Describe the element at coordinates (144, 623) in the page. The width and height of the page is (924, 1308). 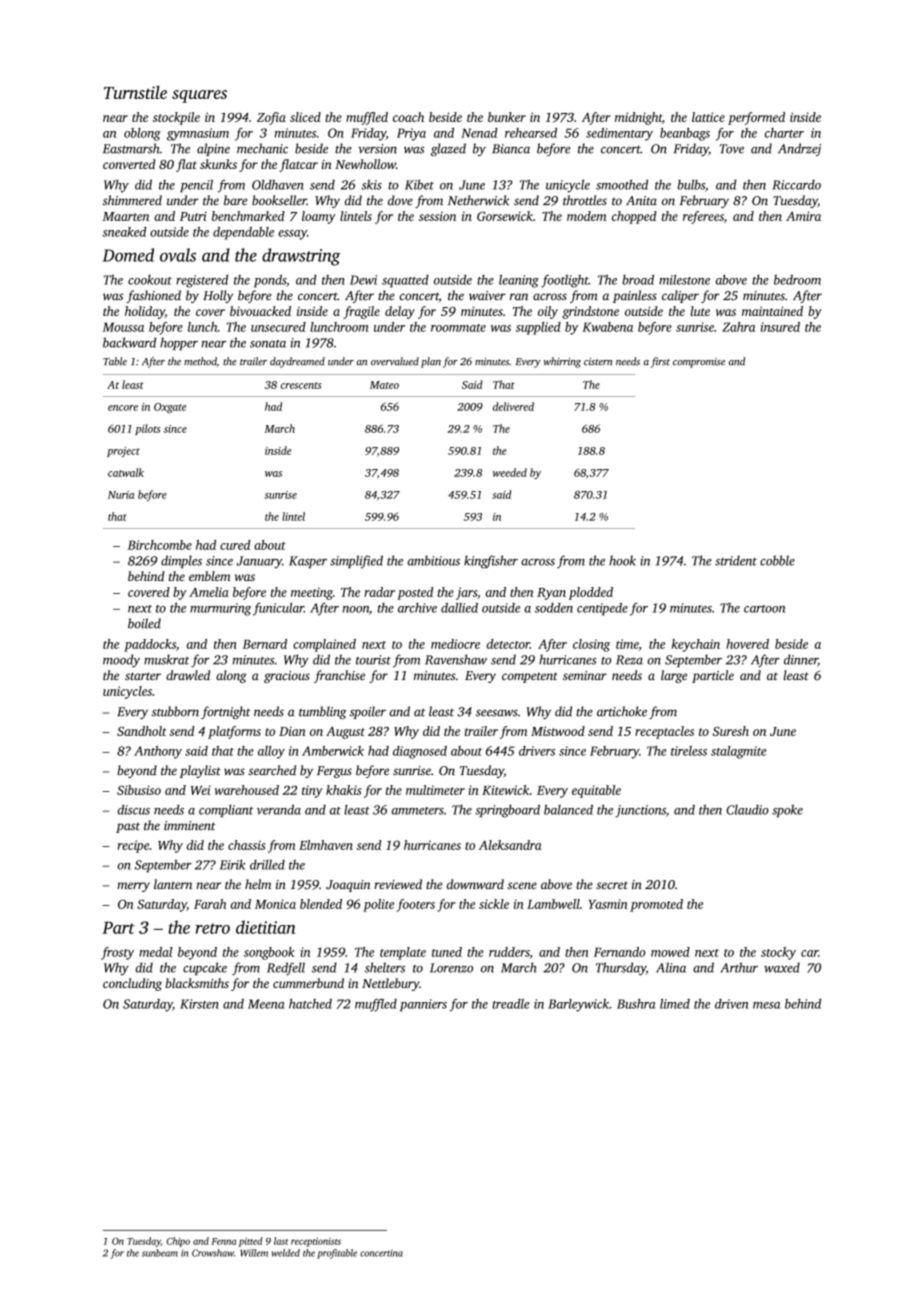
I see `boiled` at that location.
